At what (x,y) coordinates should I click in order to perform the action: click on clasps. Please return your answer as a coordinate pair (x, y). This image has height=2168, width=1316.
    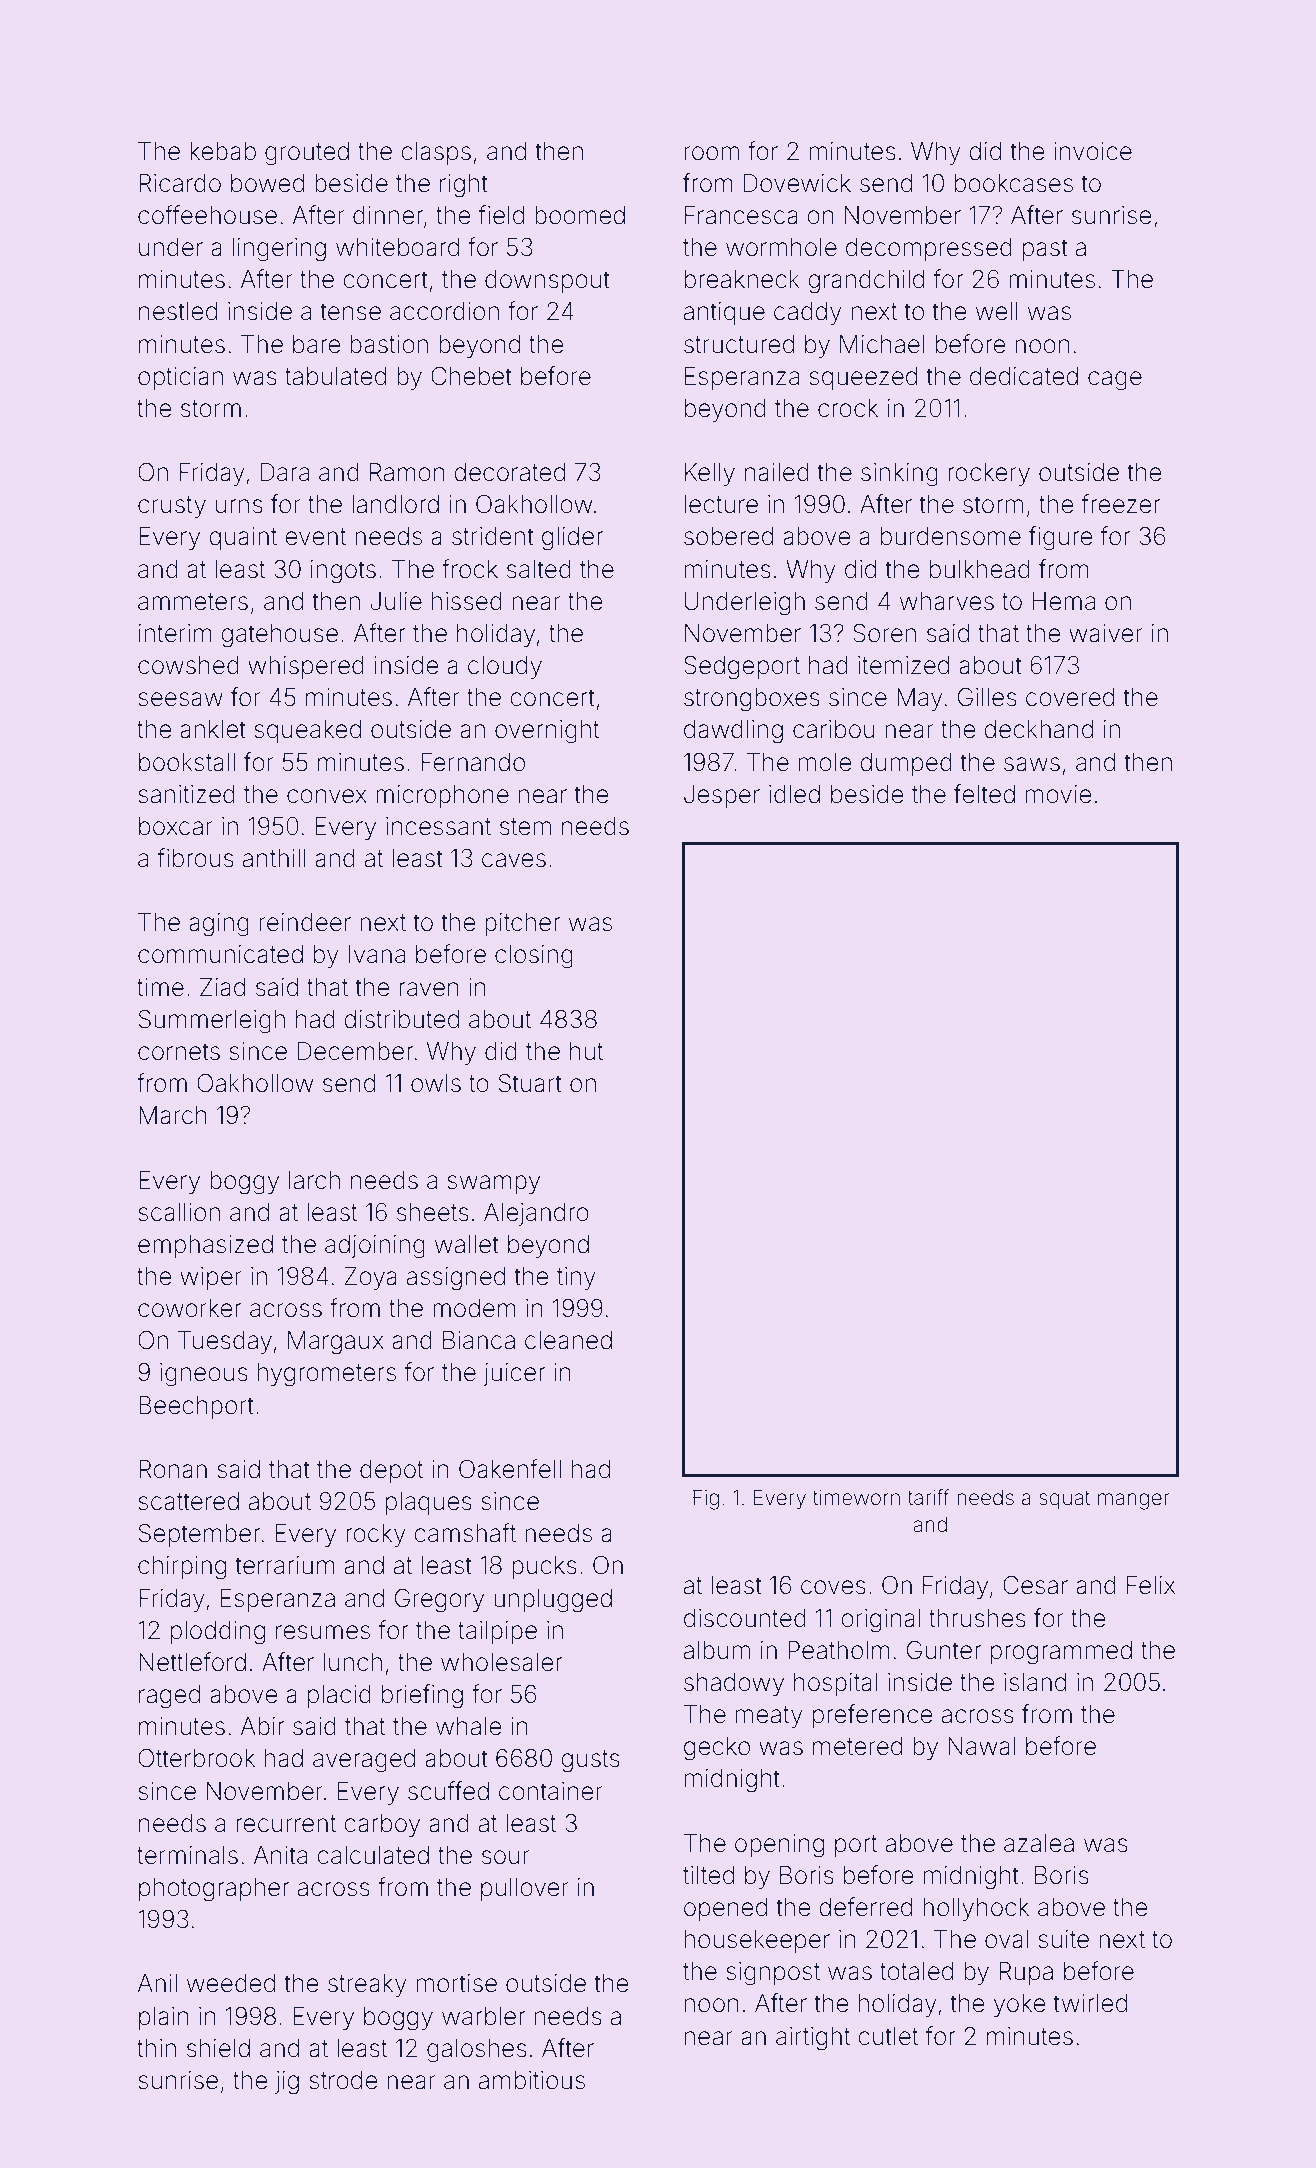
    Looking at the image, I should click on (436, 153).
